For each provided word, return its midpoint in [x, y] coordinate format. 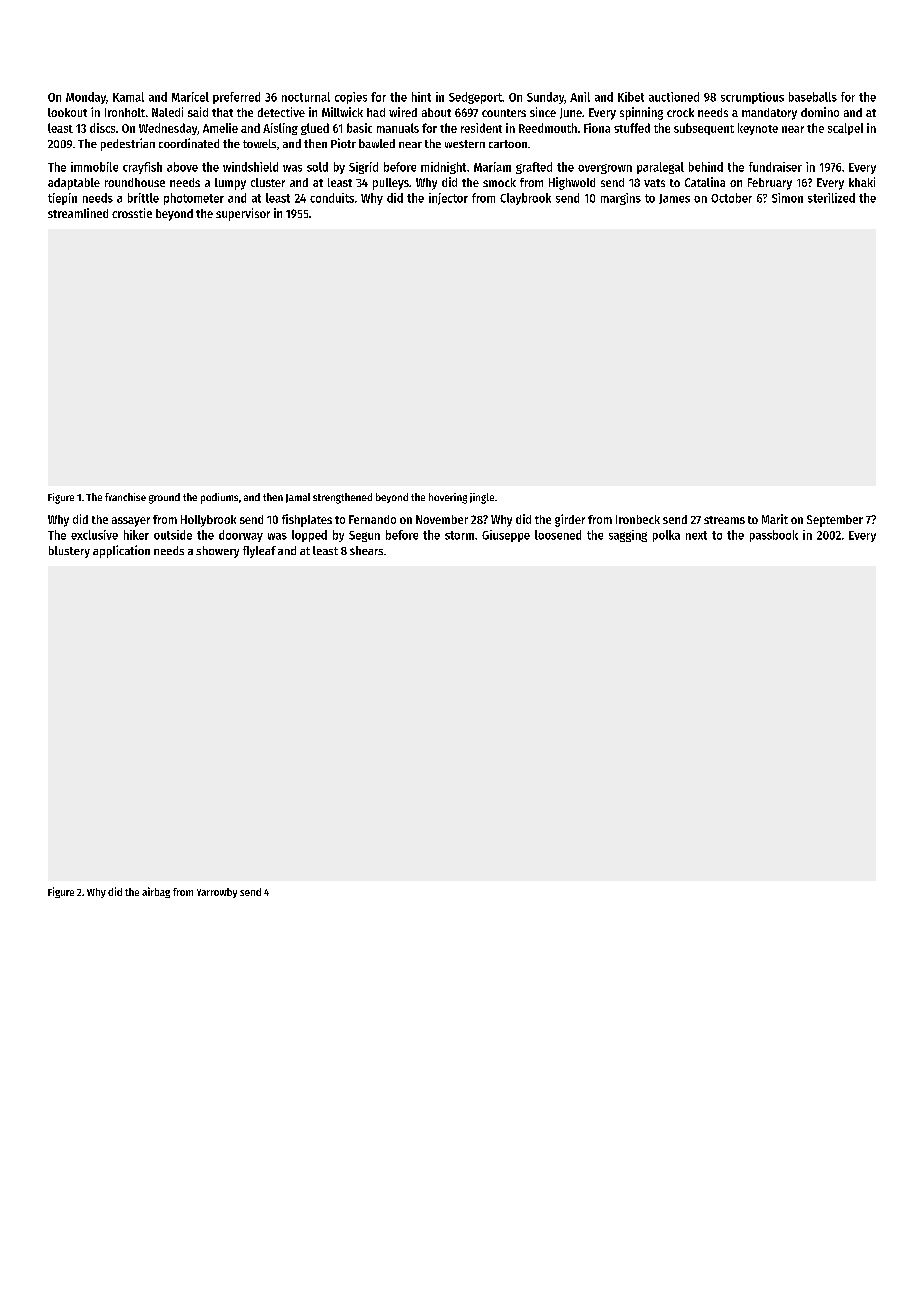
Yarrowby [217, 893]
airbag [156, 892]
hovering [448, 498]
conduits [332, 198]
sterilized [831, 198]
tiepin [62, 199]
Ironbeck [638, 519]
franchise [125, 497]
